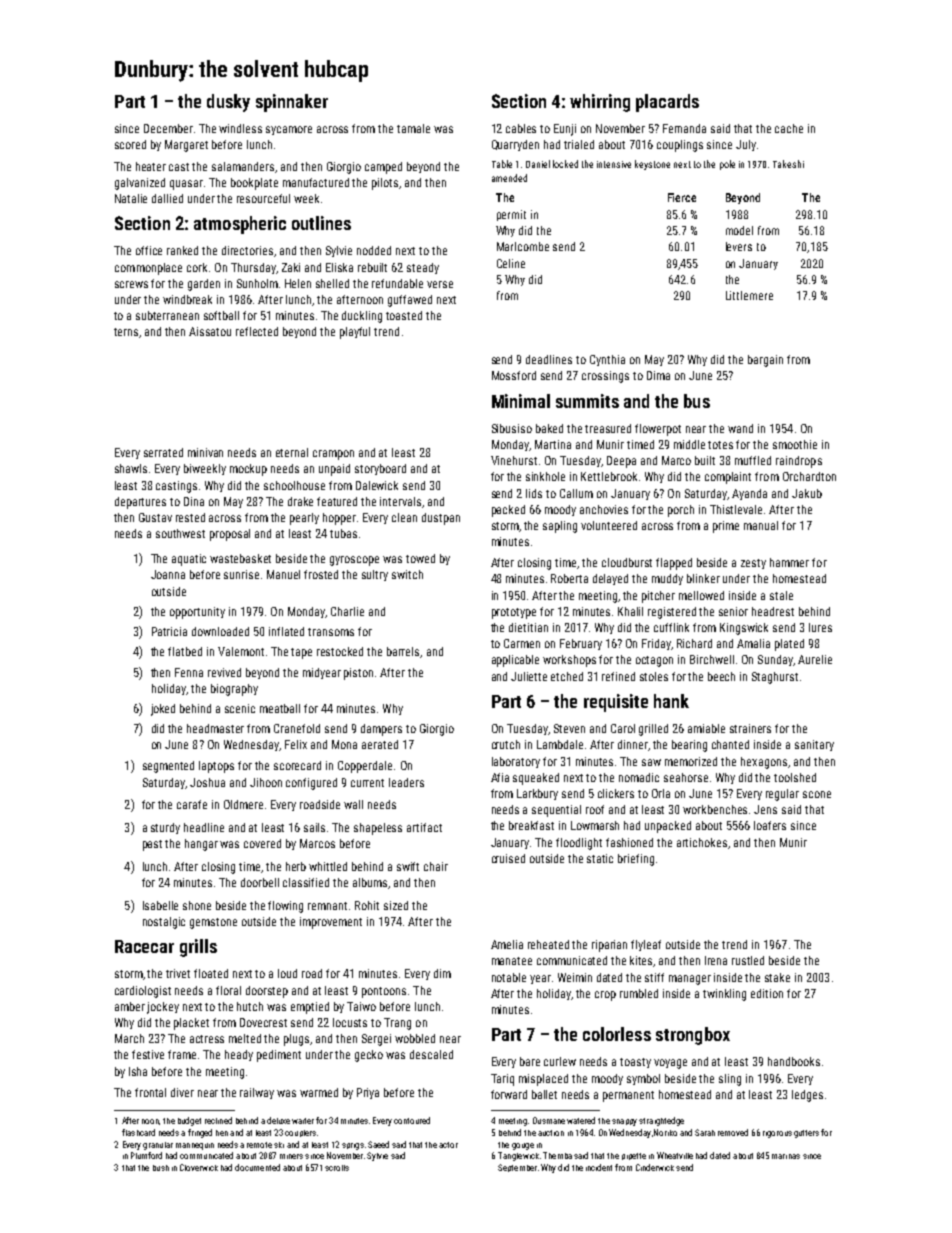 The height and width of the screenshot is (1233, 952). I want to click on towed, so click(420, 558).
